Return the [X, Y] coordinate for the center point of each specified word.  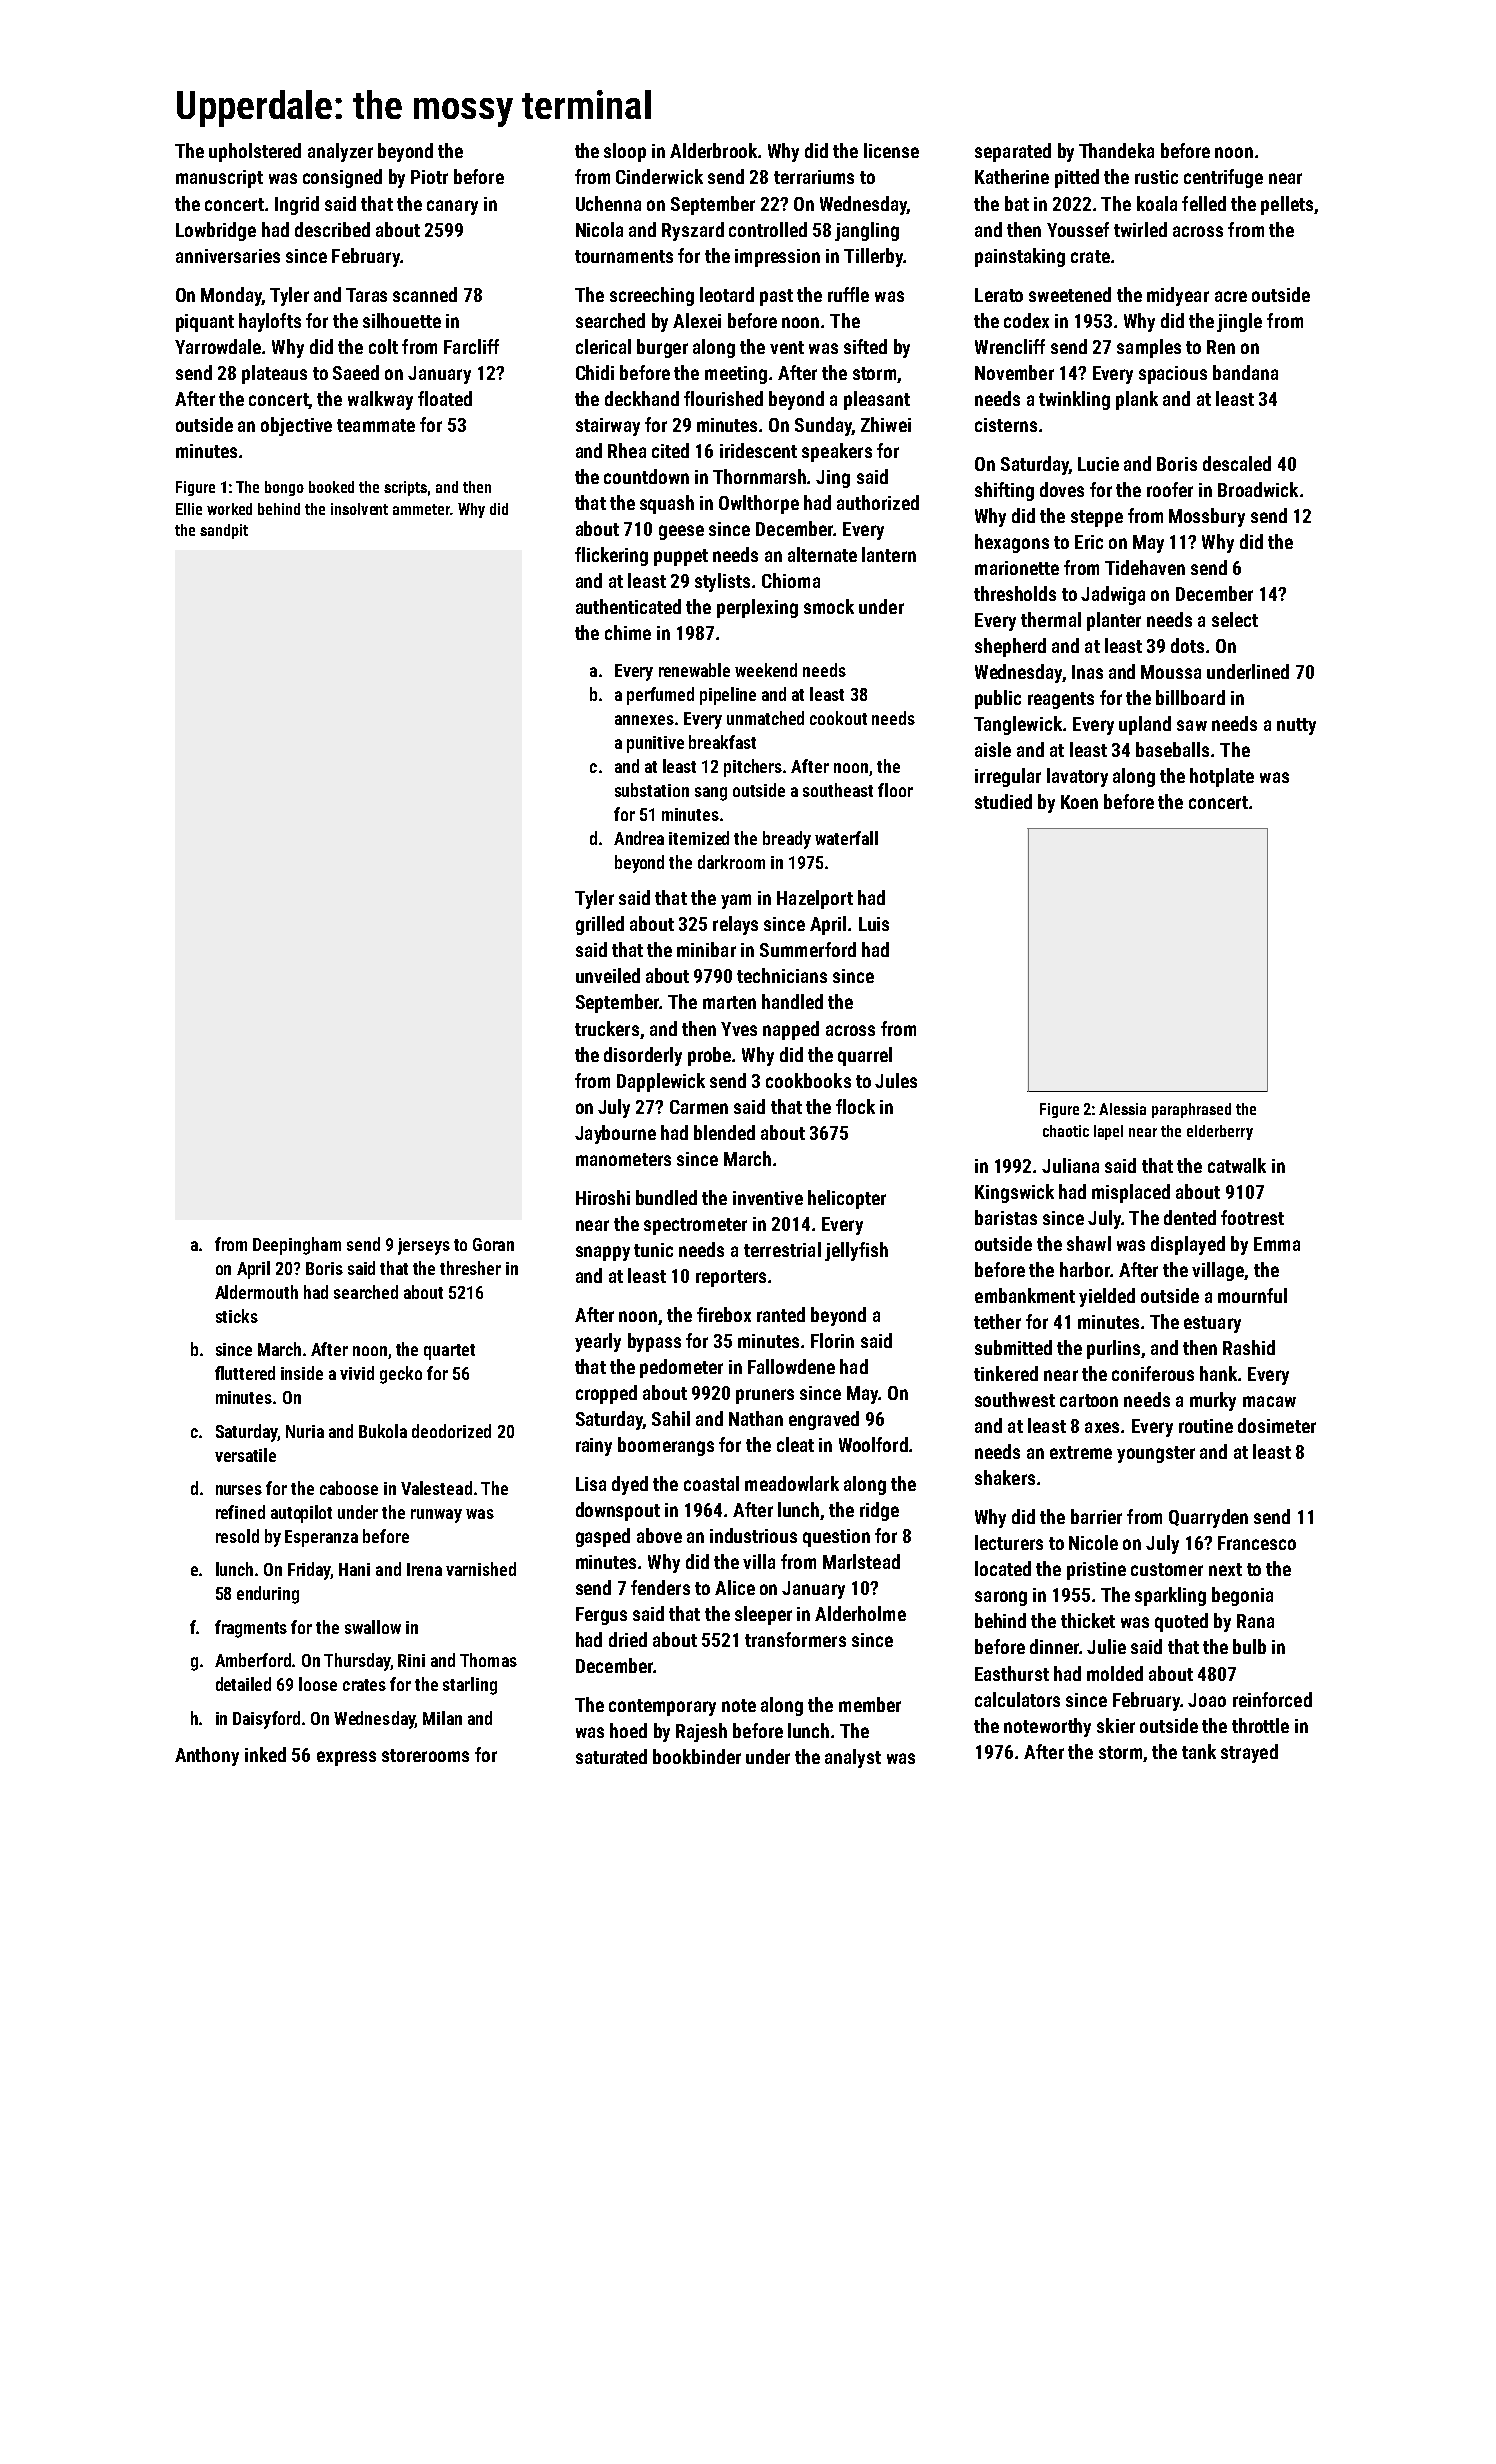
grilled [600, 925]
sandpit [224, 531]
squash [667, 504]
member [870, 1704]
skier [1116, 1725]
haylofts [270, 322]
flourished [723, 398]
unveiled [608, 975]
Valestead [436, 1488]
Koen [1079, 802]
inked [265, 1754]
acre [1231, 296]
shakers [1005, 1477]
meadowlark [792, 1483]
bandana [1245, 372]
